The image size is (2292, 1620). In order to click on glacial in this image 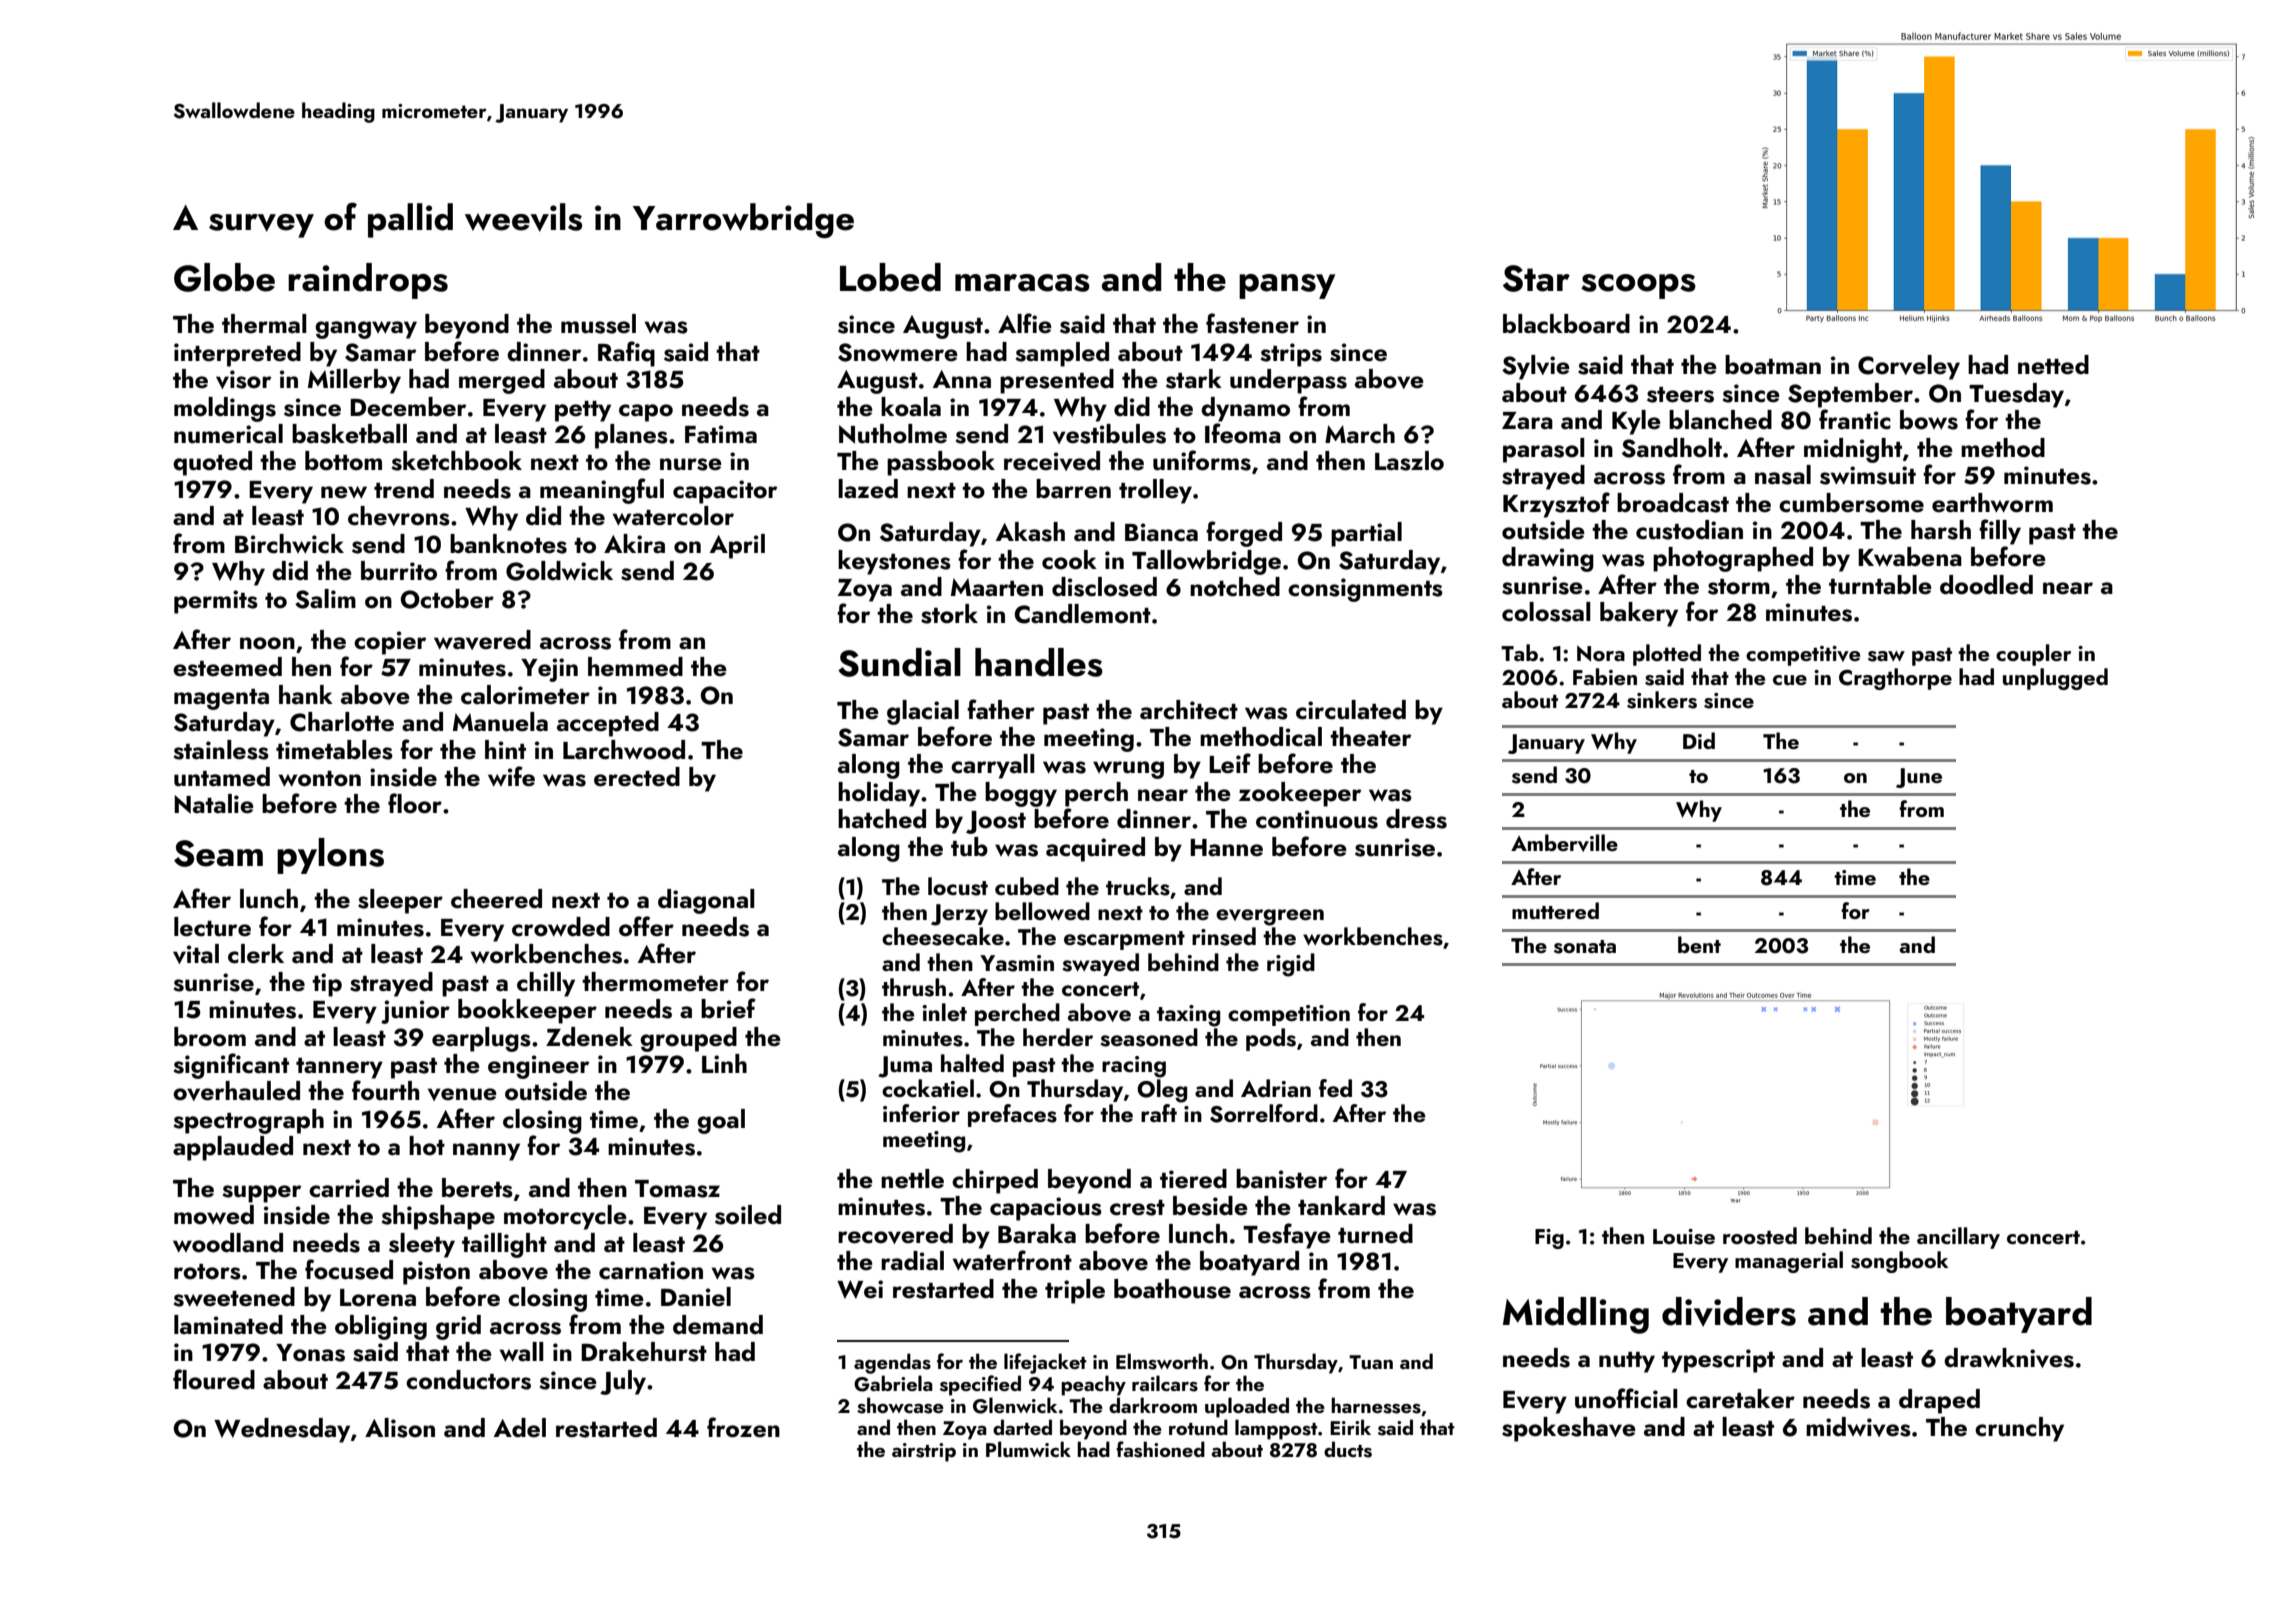, I will do `click(923, 712)`.
